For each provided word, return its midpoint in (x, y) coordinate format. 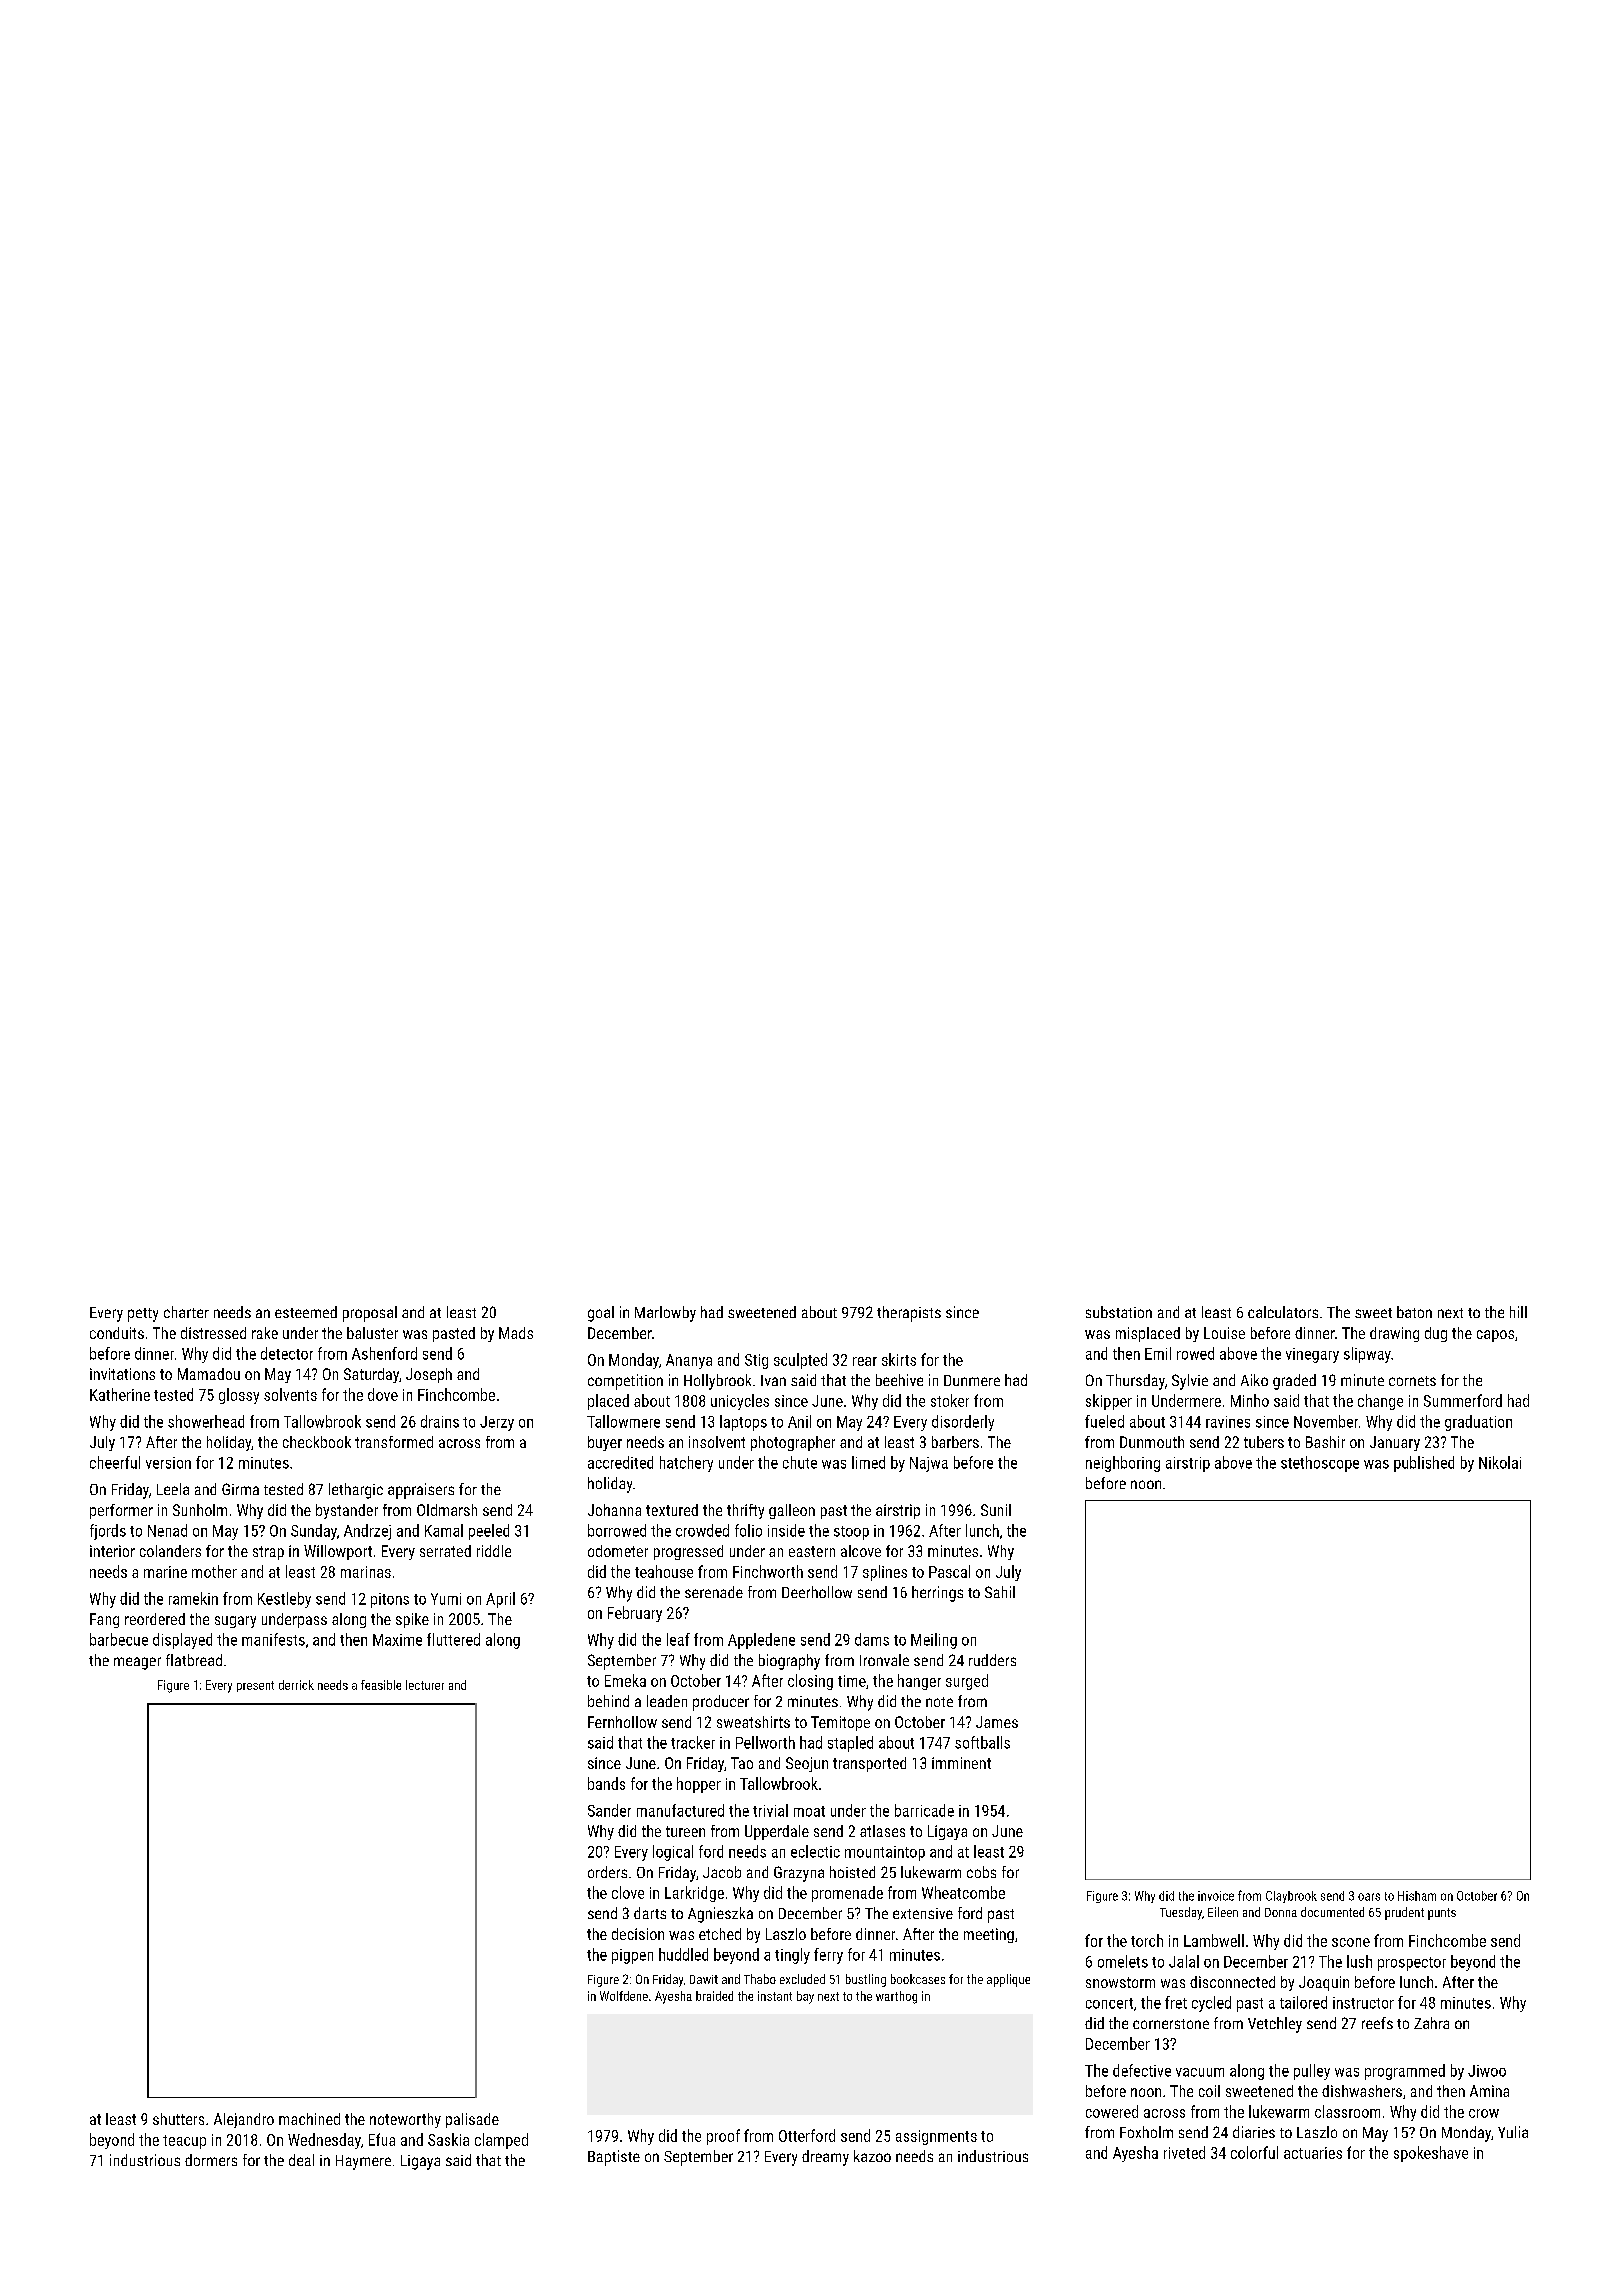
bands (606, 1783)
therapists (909, 1314)
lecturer (425, 1685)
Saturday (371, 1375)
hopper (699, 1785)
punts (1442, 1914)
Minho (1250, 1400)
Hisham (1417, 1896)
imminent (961, 1763)
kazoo (872, 2156)
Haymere (363, 2162)
